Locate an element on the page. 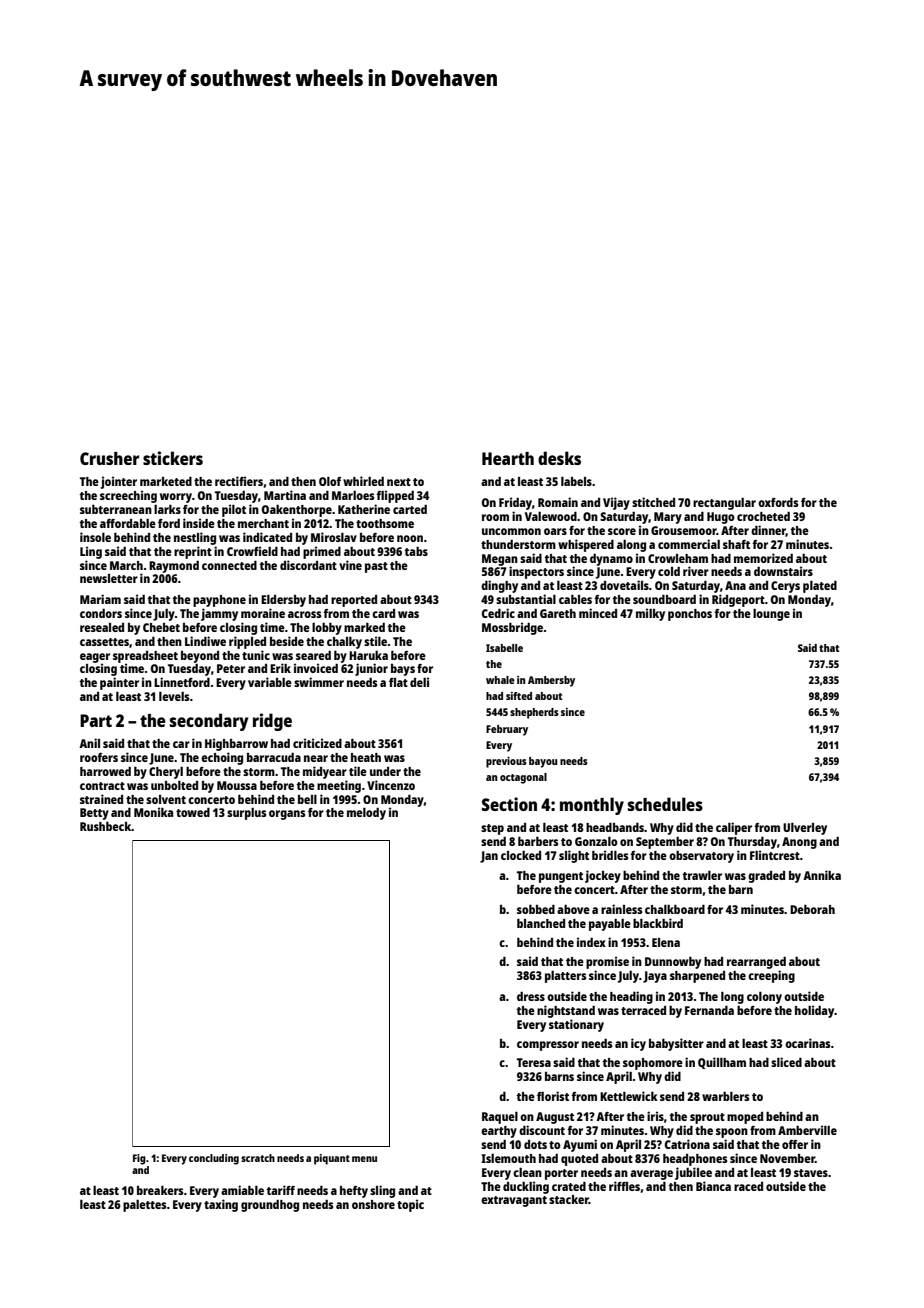 The height and width of the image is (1308, 924). organs is located at coordinates (287, 815).
